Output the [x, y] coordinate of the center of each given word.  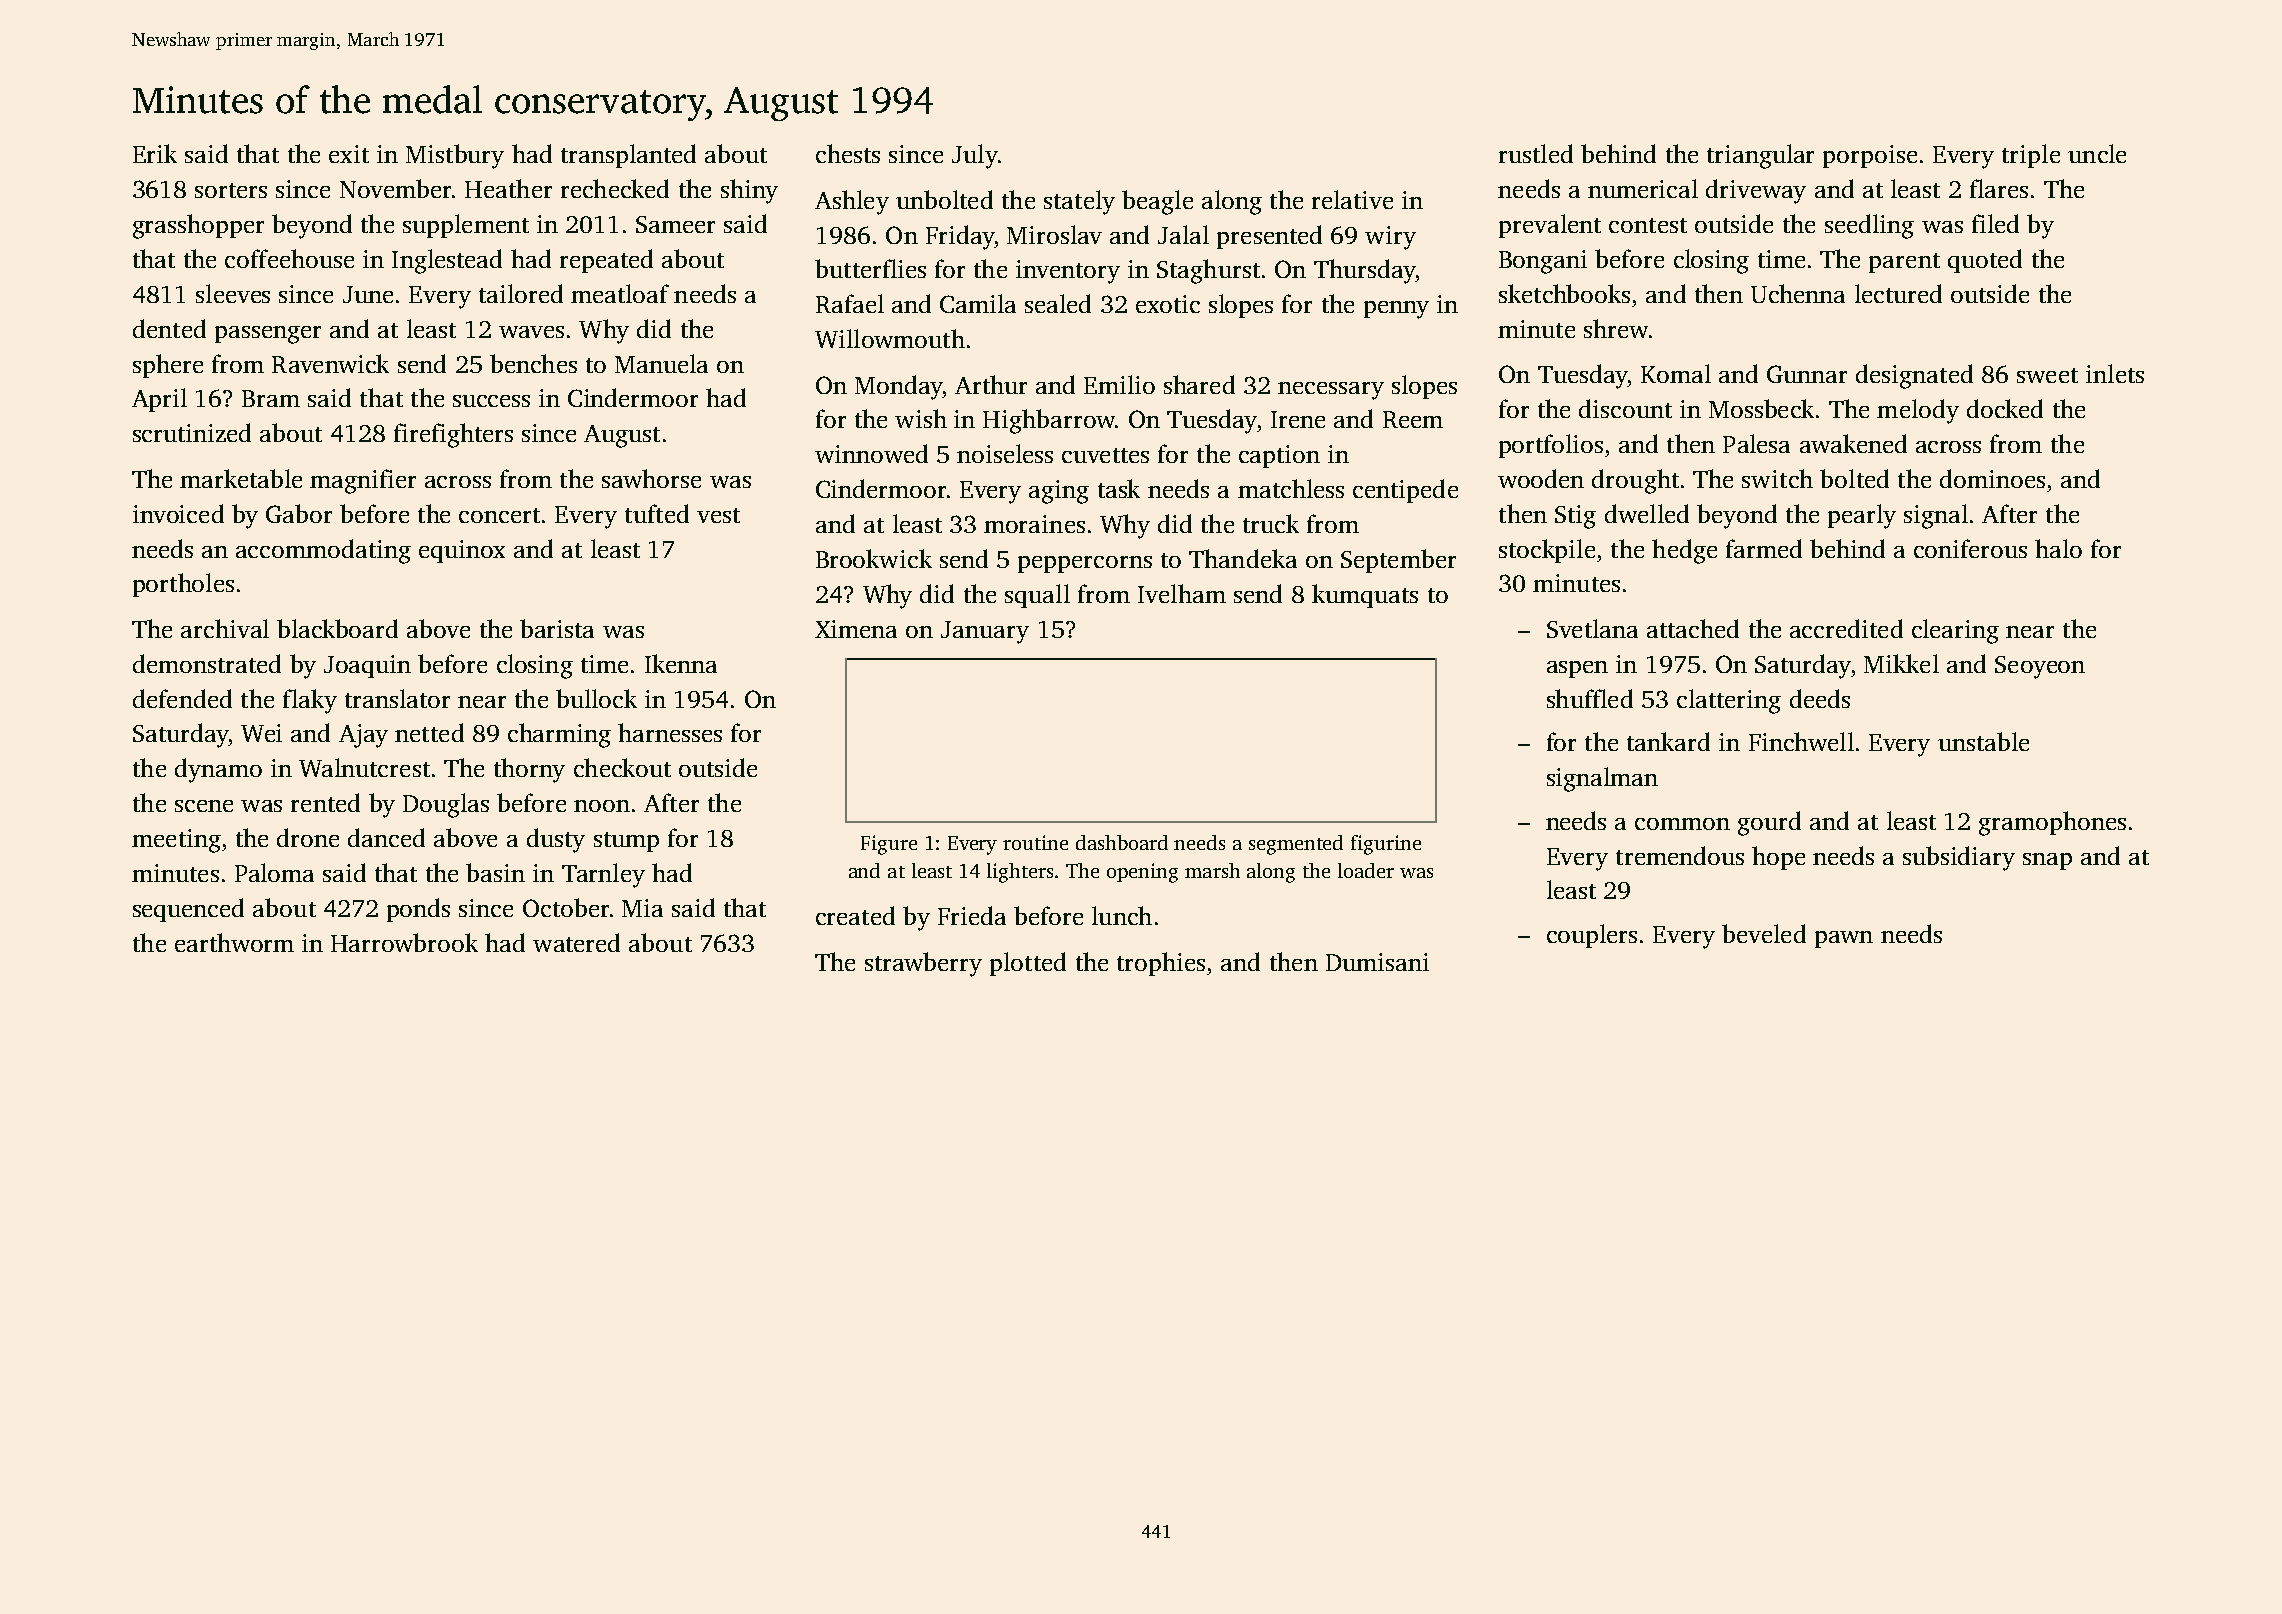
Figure [889, 845]
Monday [899, 387]
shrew [1616, 328]
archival [225, 628]
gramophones [2052, 823]
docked [2005, 408]
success [491, 401]
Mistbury [455, 156]
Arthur [991, 384]
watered [576, 942]
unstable [1983, 741]
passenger [268, 335]
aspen [1577, 669]
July [975, 156]
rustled [1536, 153]
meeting [176, 841]
